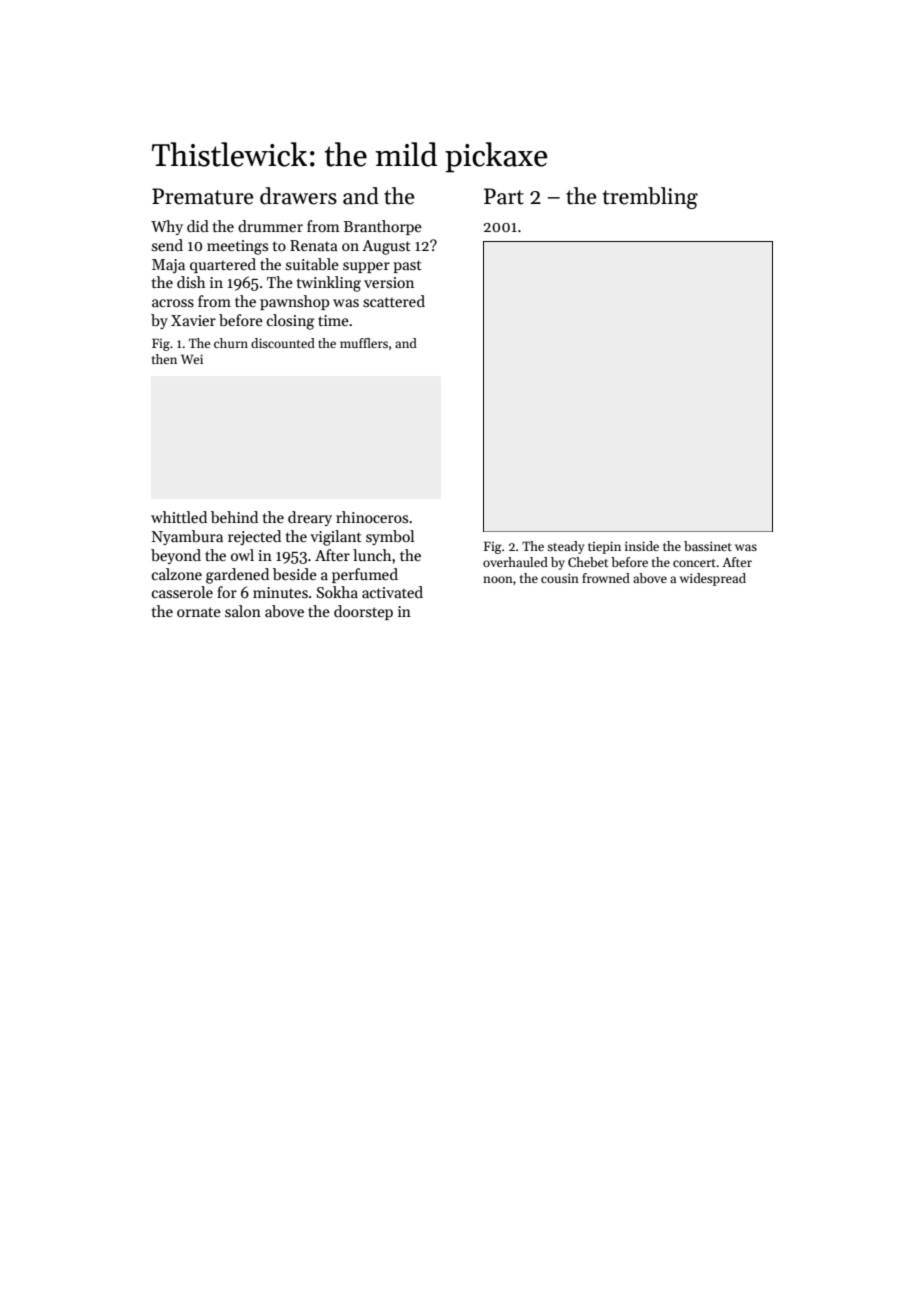 This screenshot has height=1311, width=924. What do you see at coordinates (642, 546) in the screenshot?
I see `inside` at bounding box center [642, 546].
